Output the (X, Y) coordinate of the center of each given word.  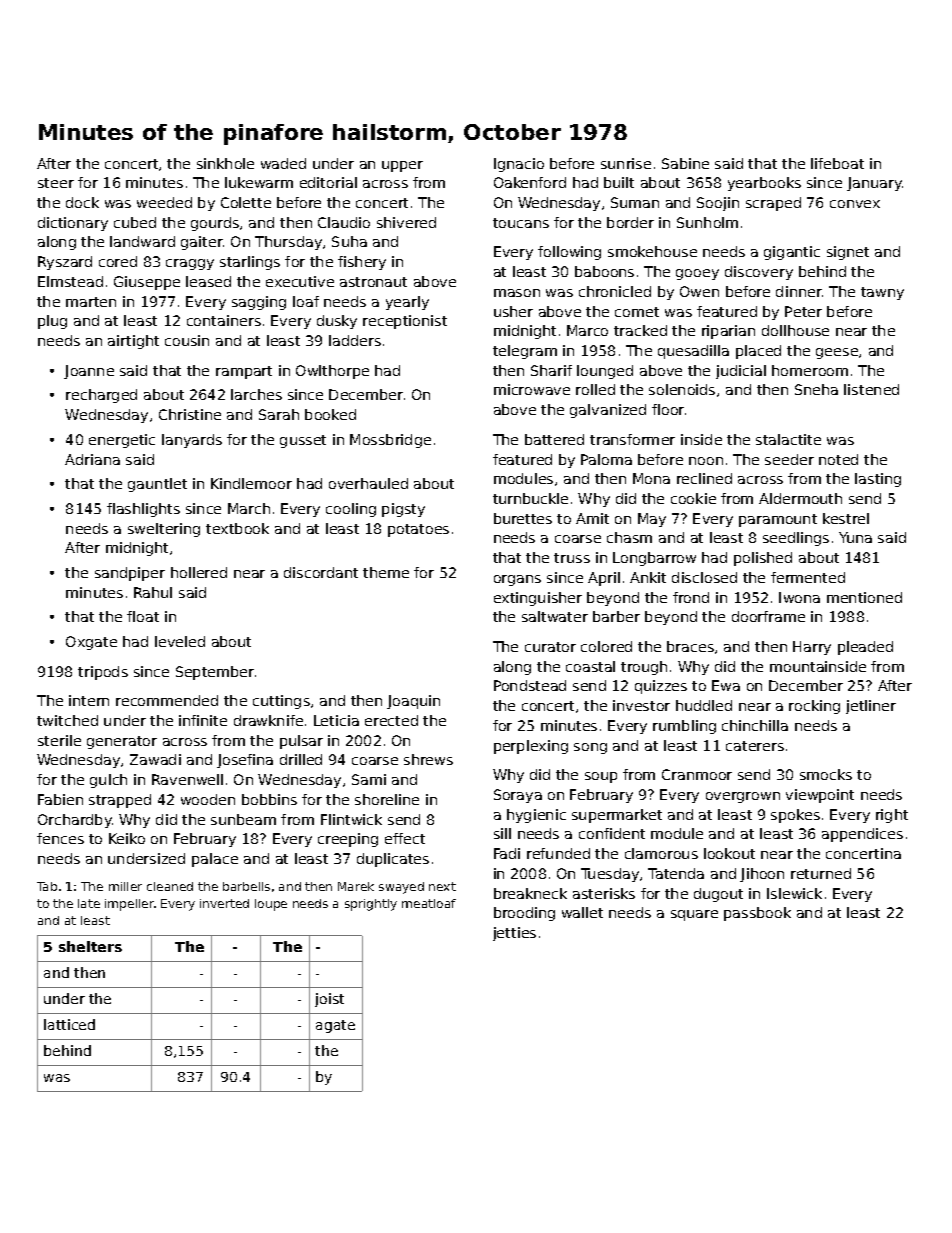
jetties (514, 934)
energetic (122, 441)
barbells (246, 886)
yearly (407, 303)
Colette (246, 202)
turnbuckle (530, 498)
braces (690, 646)
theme (386, 572)
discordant (321, 572)
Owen (699, 291)
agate (335, 1026)
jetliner (871, 707)
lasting (878, 480)
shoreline (387, 799)
